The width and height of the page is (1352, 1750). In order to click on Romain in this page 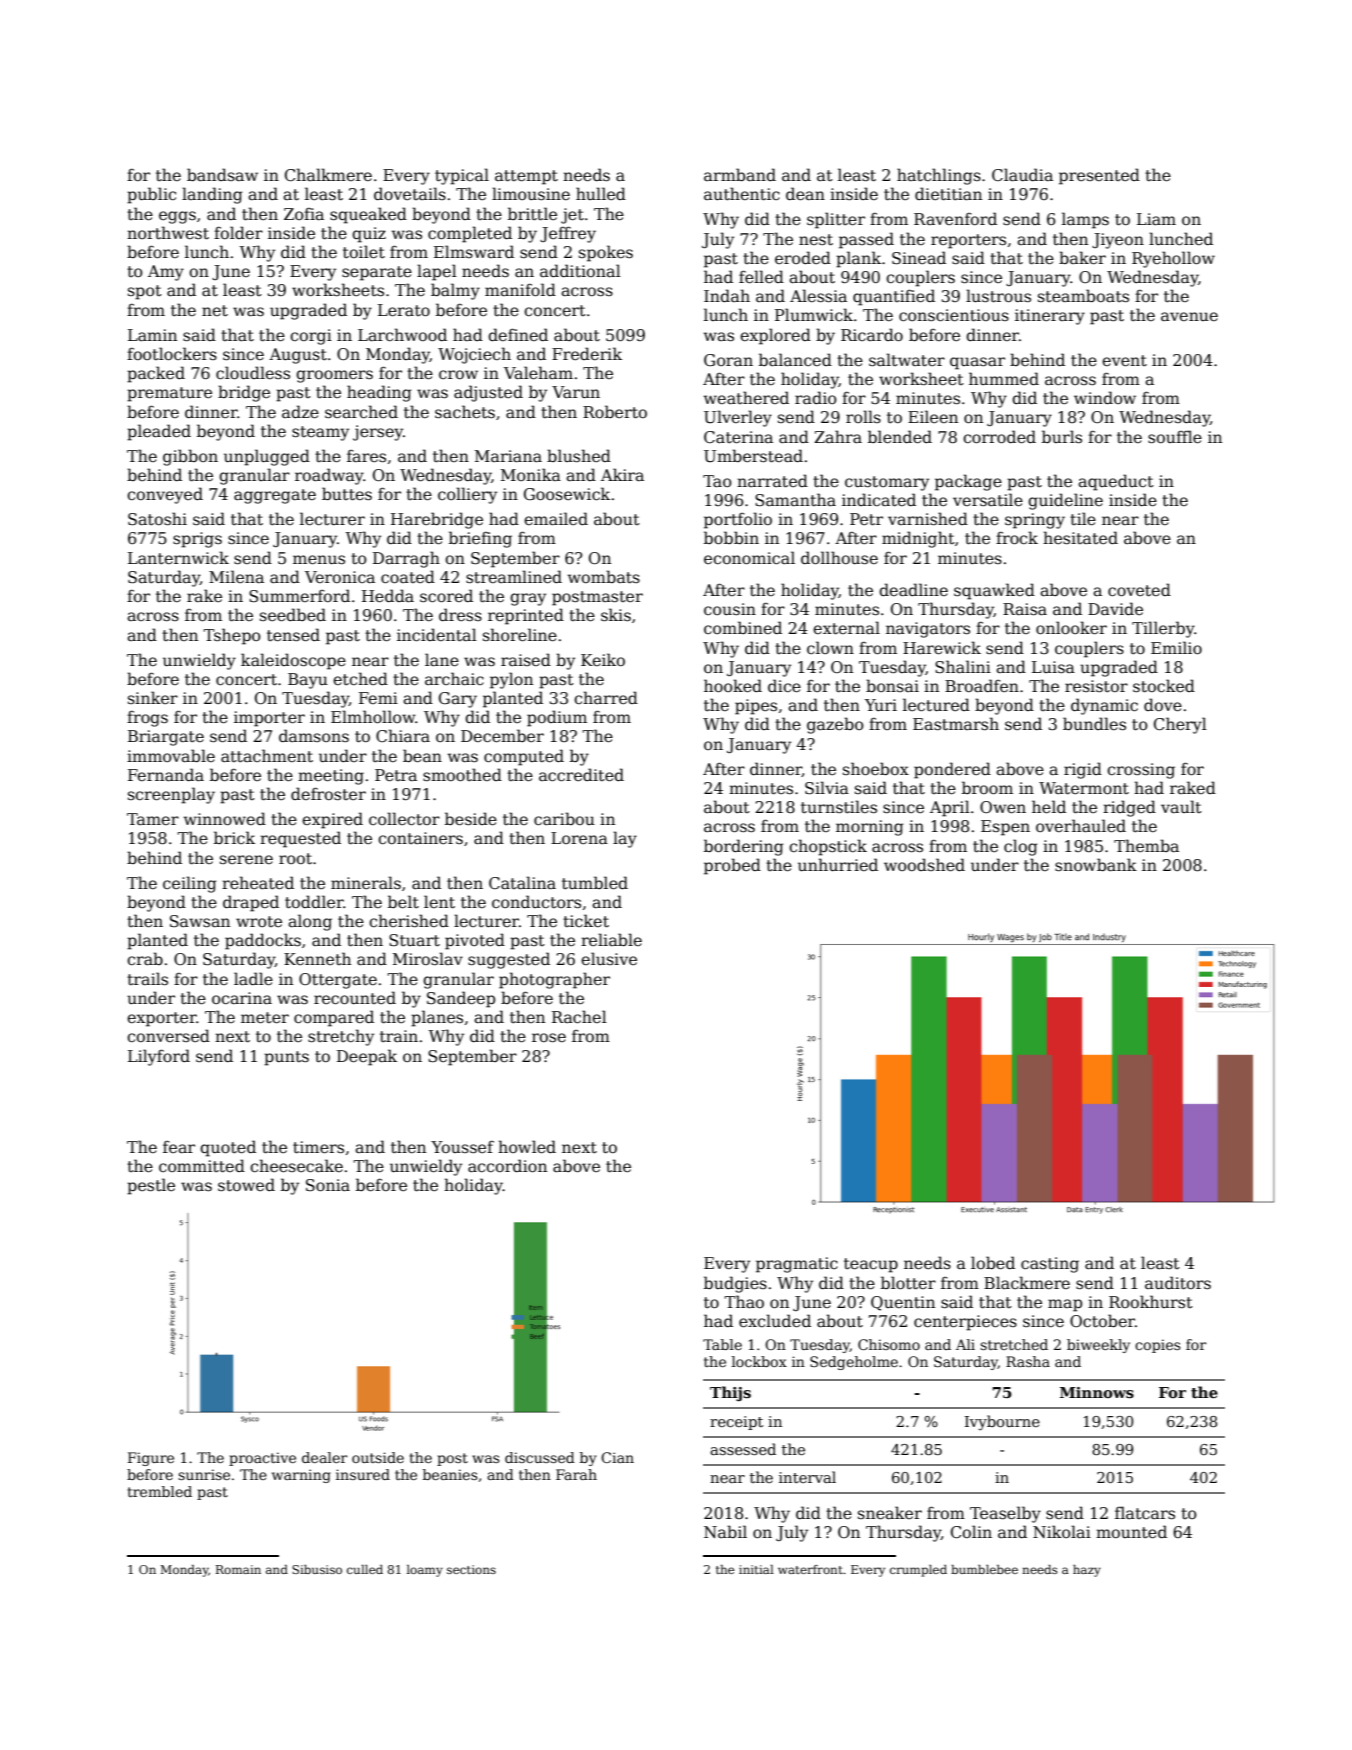, I will do `click(238, 1569)`.
